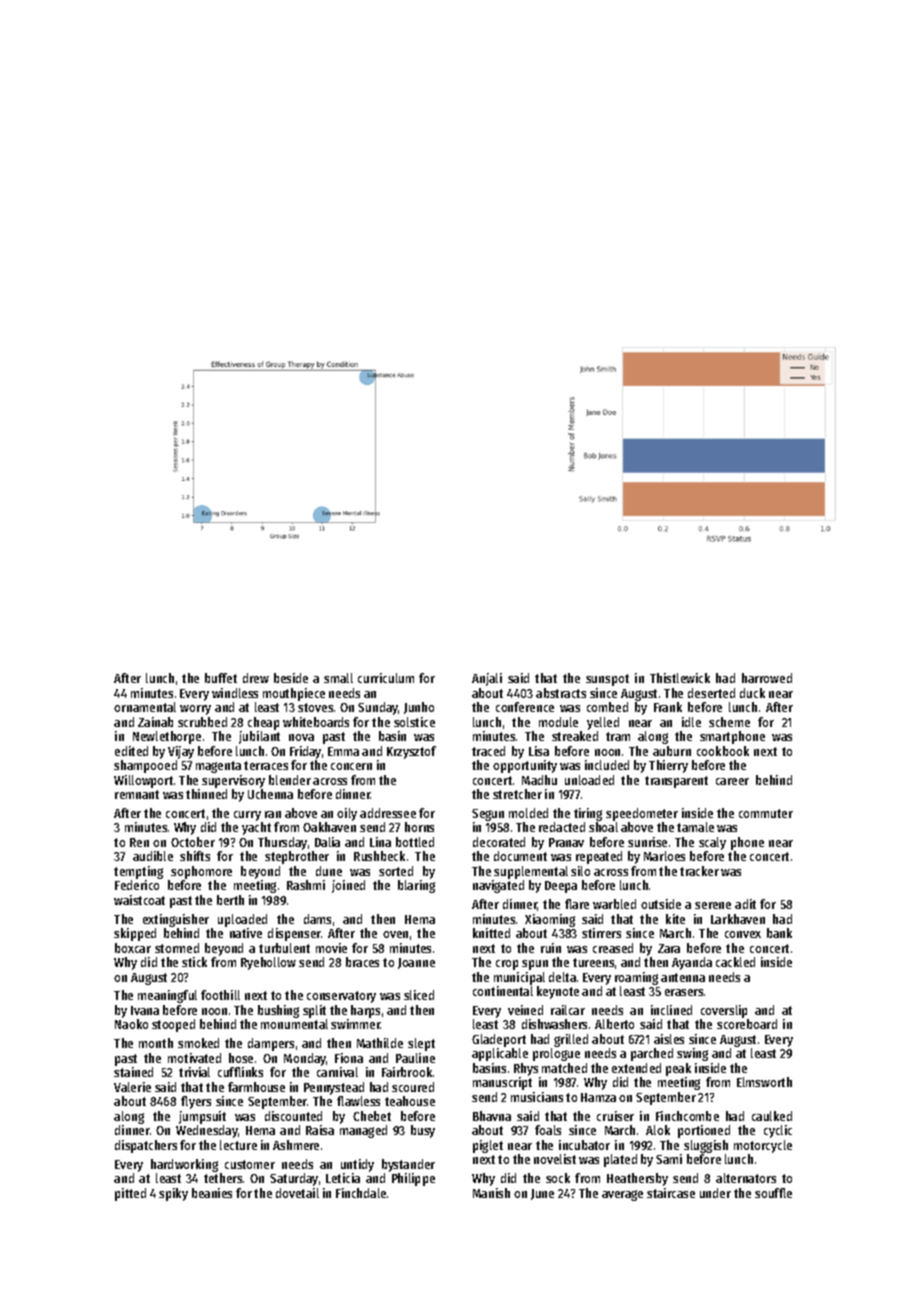  Describe the element at coordinates (167, 996) in the page. I see `meaningful` at that location.
